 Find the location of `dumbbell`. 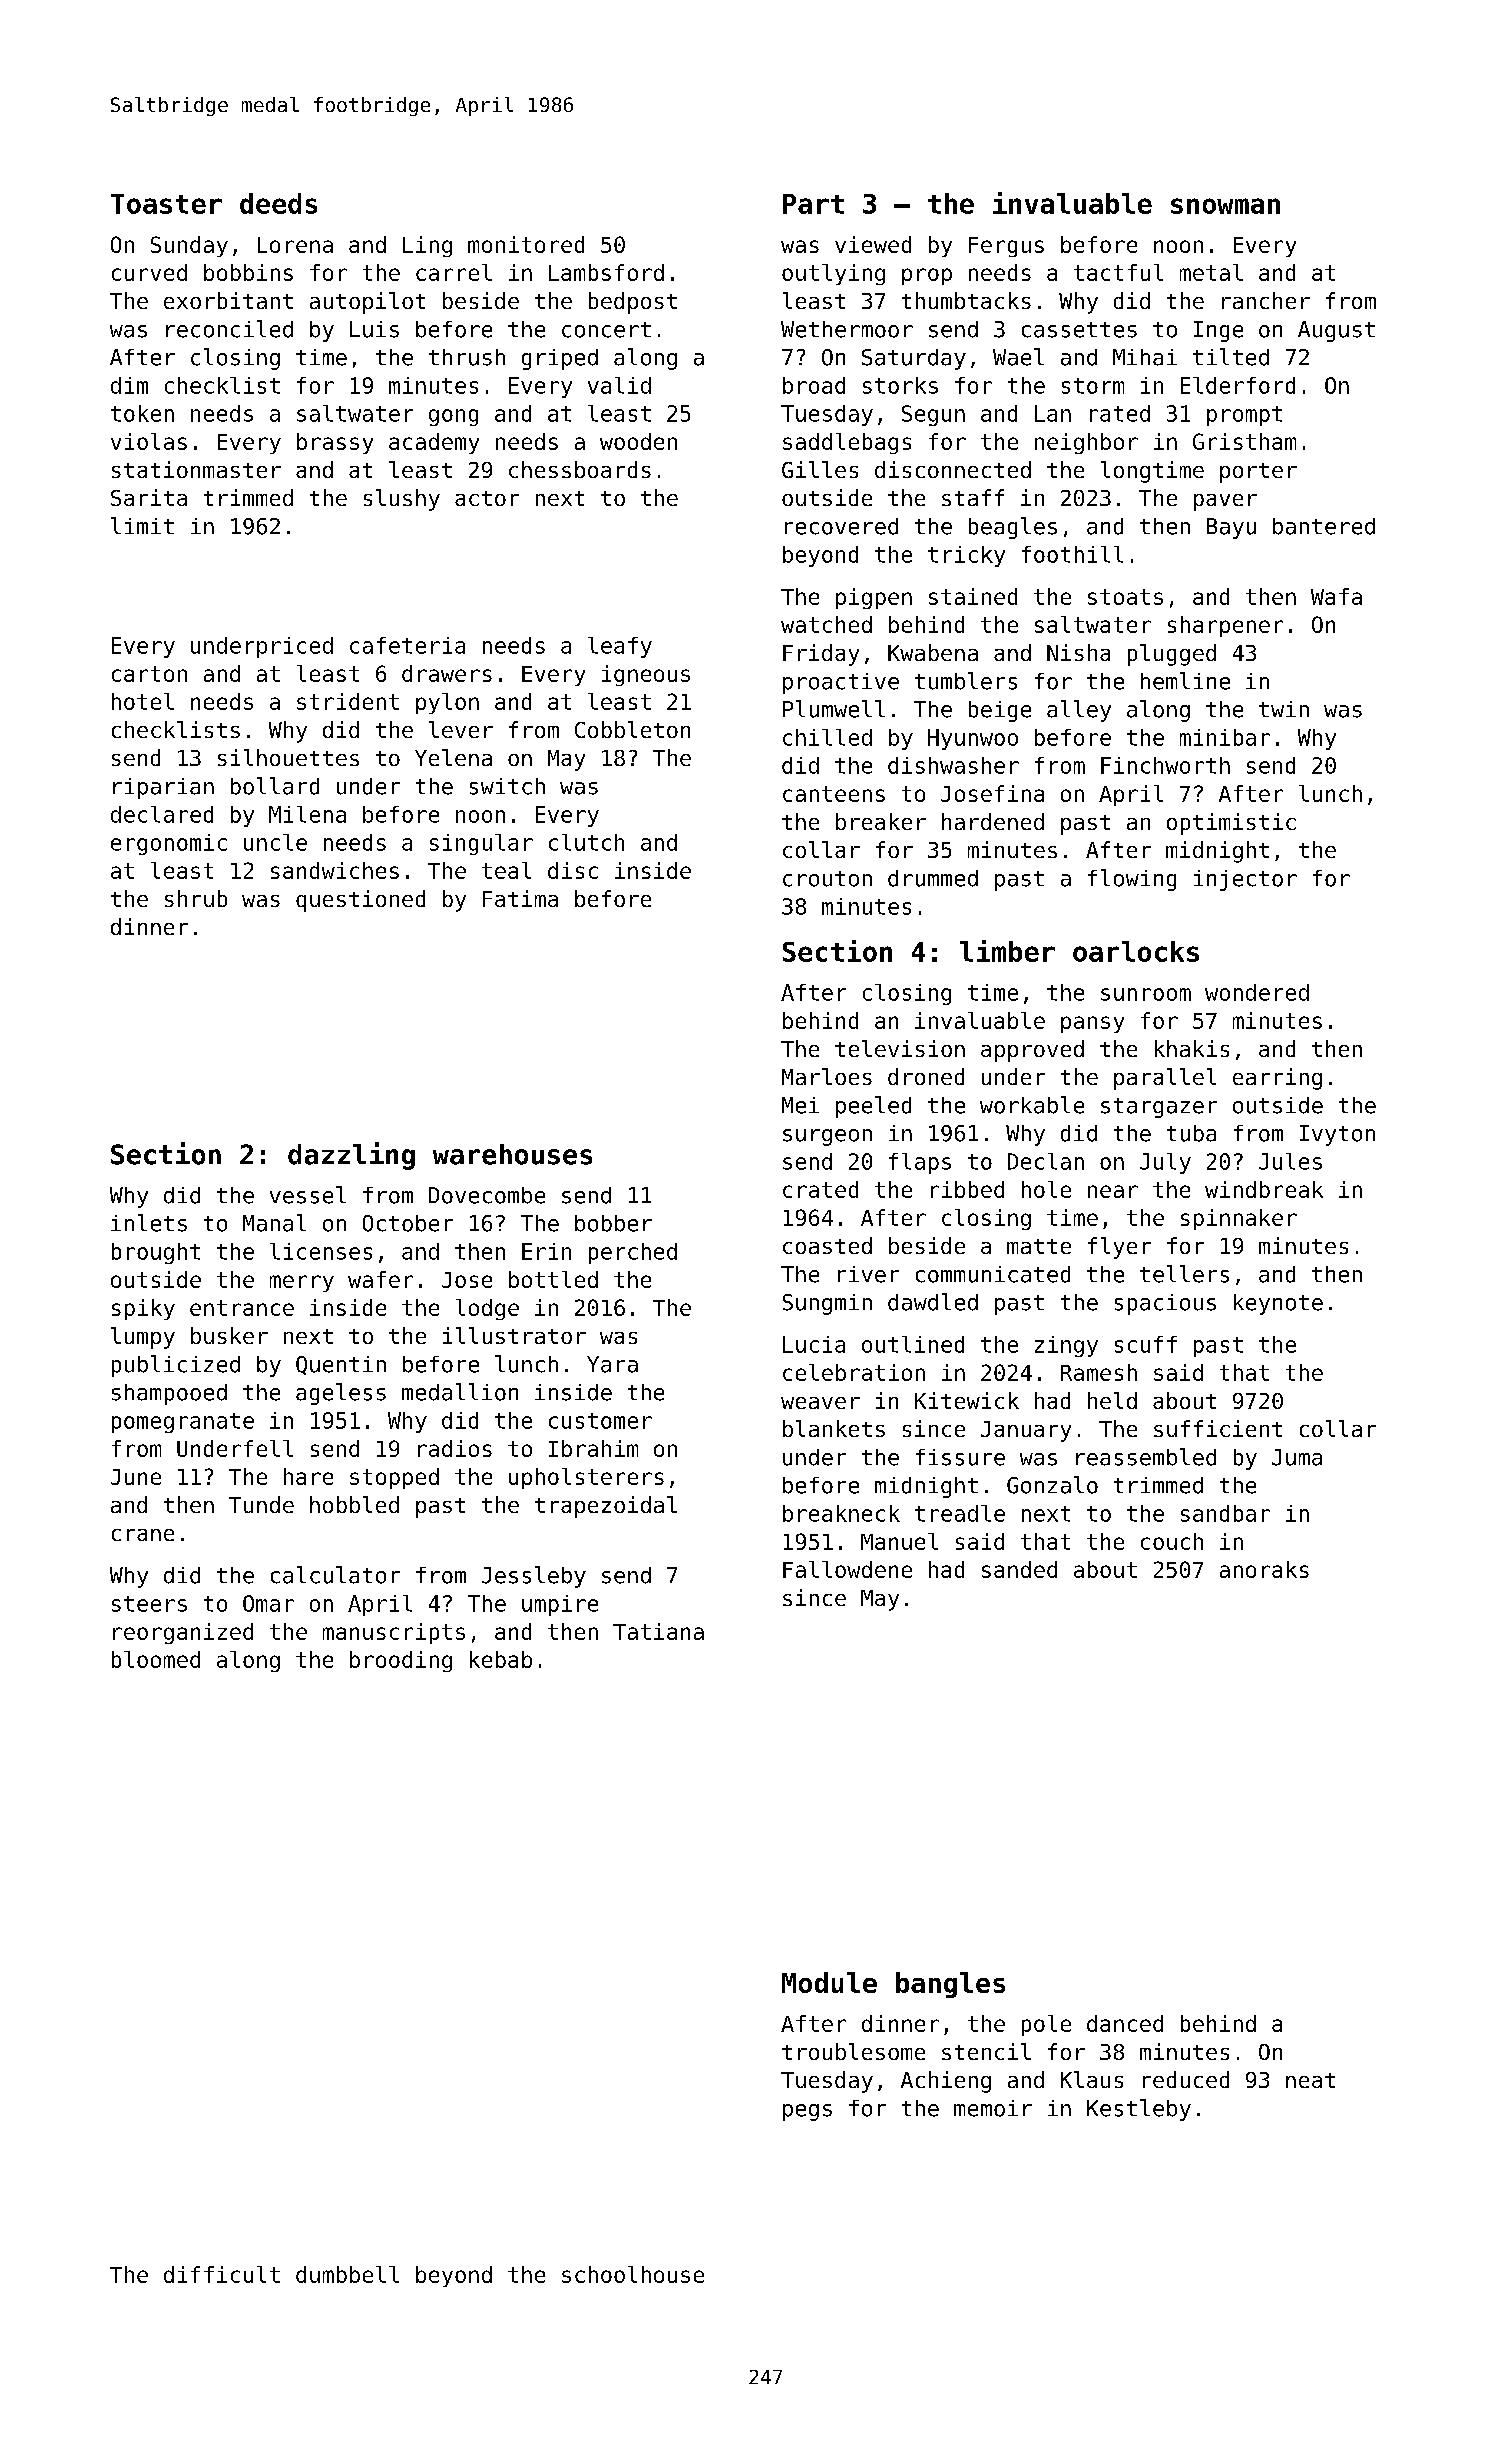

dumbbell is located at coordinates (347, 2274).
